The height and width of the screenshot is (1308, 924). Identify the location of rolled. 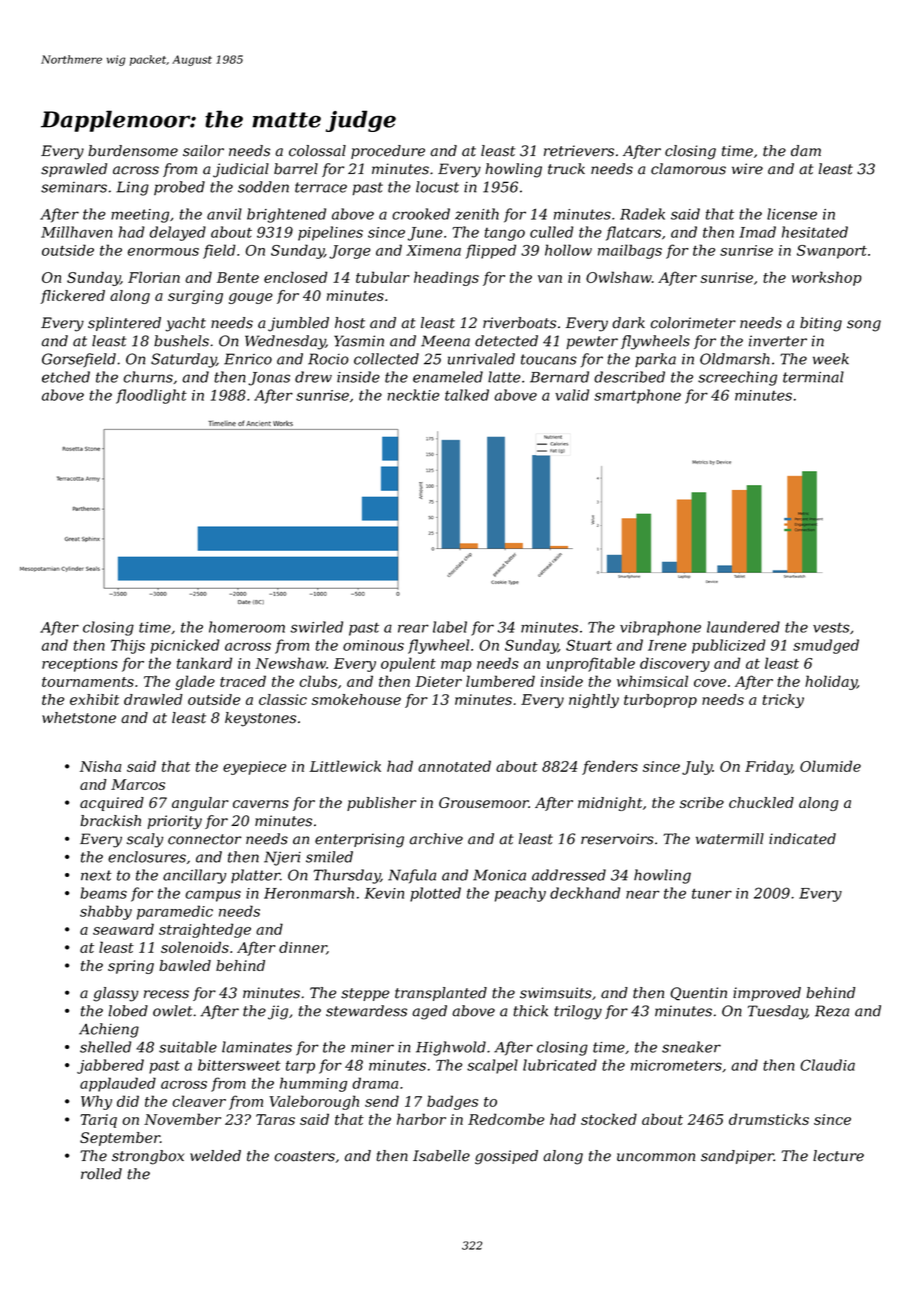
(101, 1174).
